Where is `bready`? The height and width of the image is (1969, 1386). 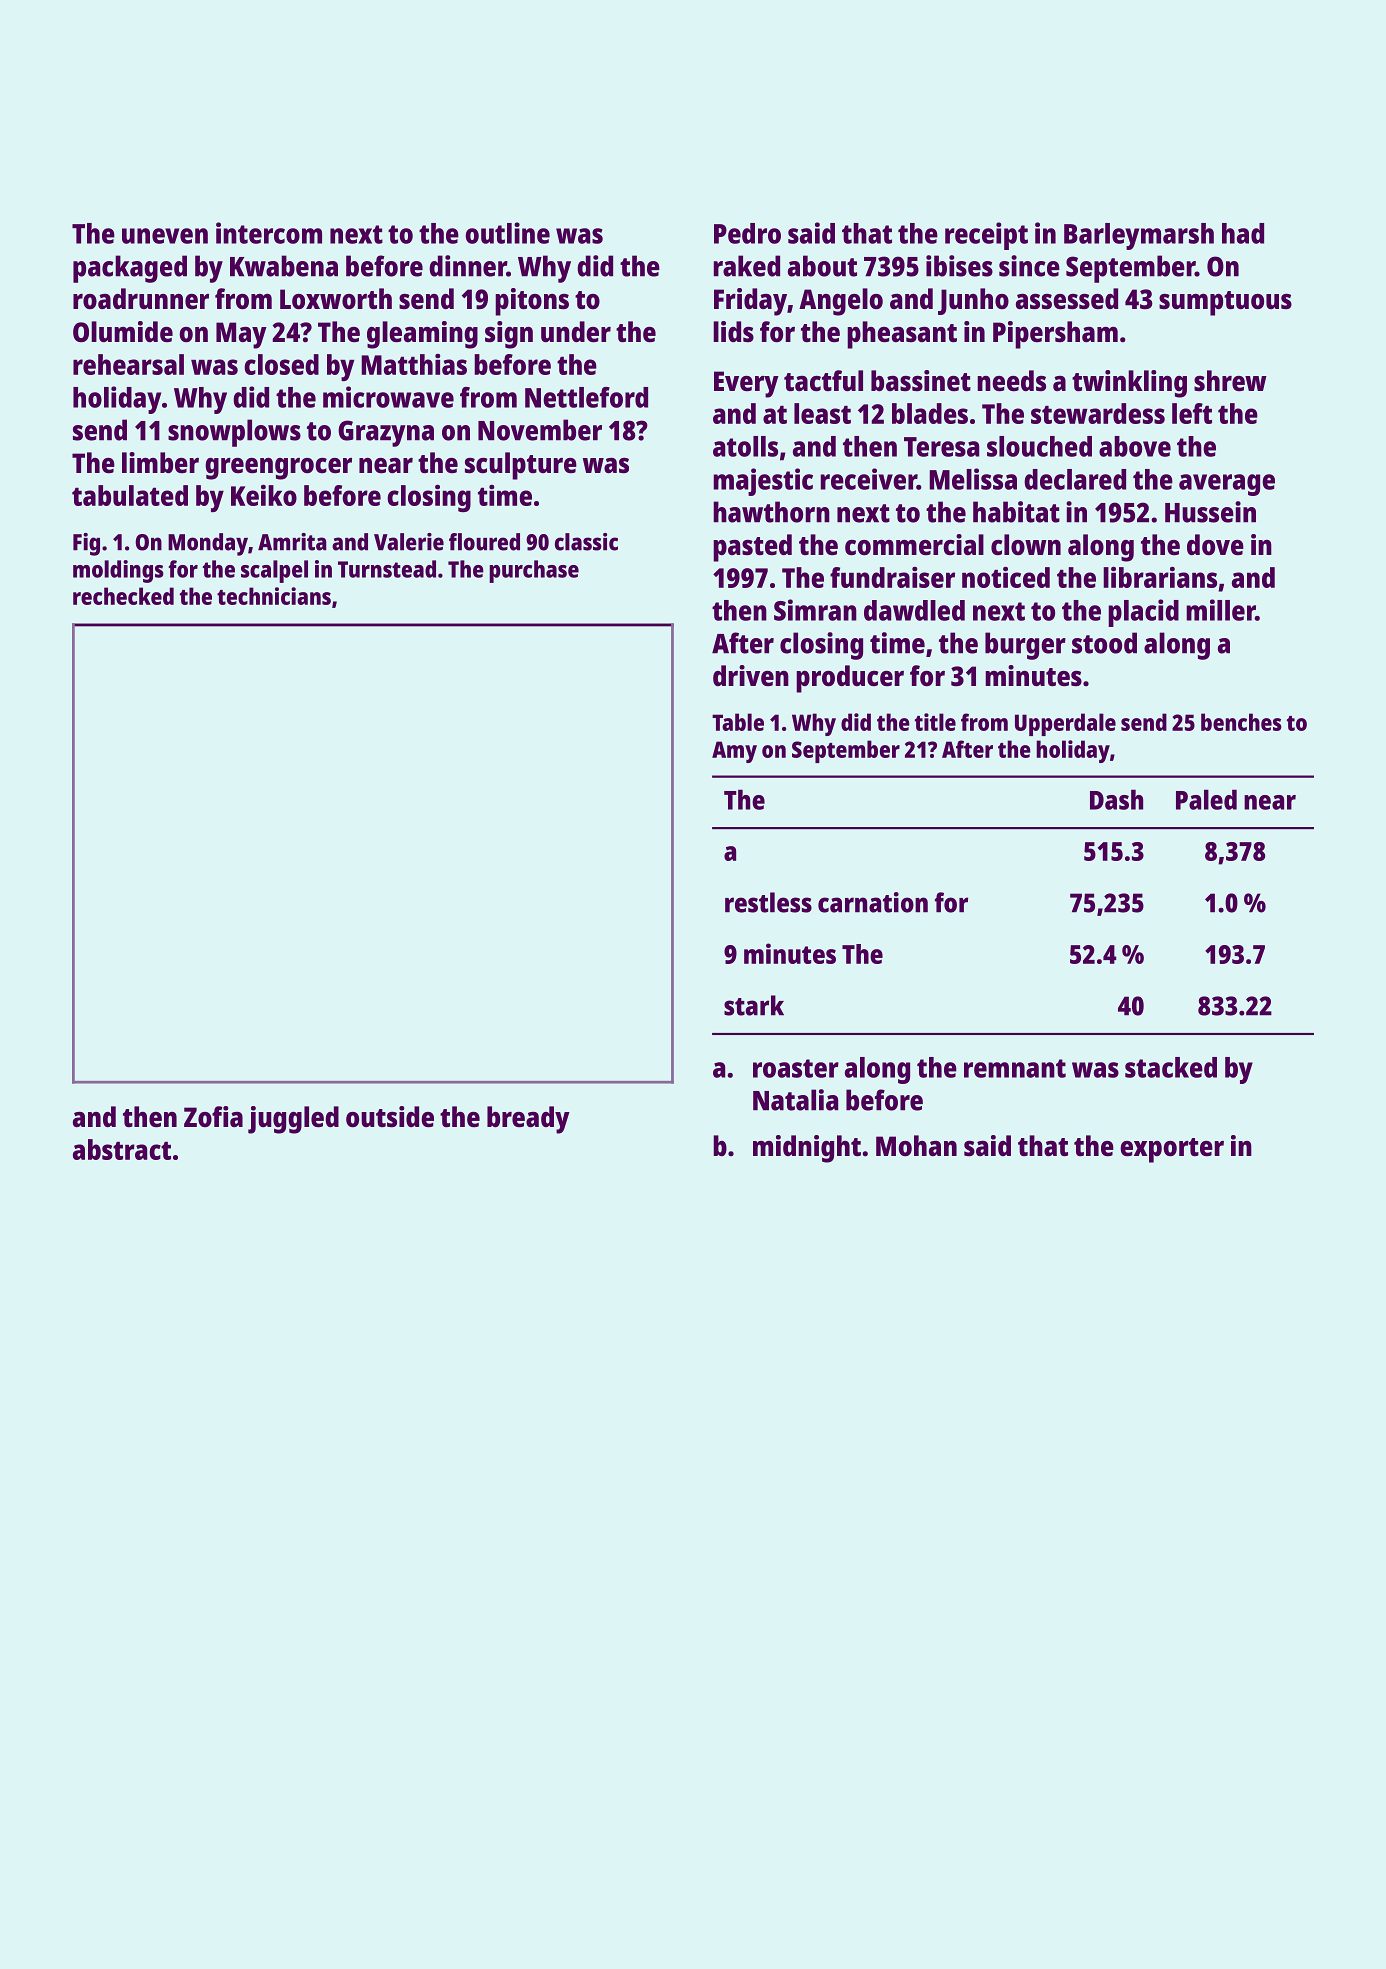
bready is located at coordinates (528, 1120).
